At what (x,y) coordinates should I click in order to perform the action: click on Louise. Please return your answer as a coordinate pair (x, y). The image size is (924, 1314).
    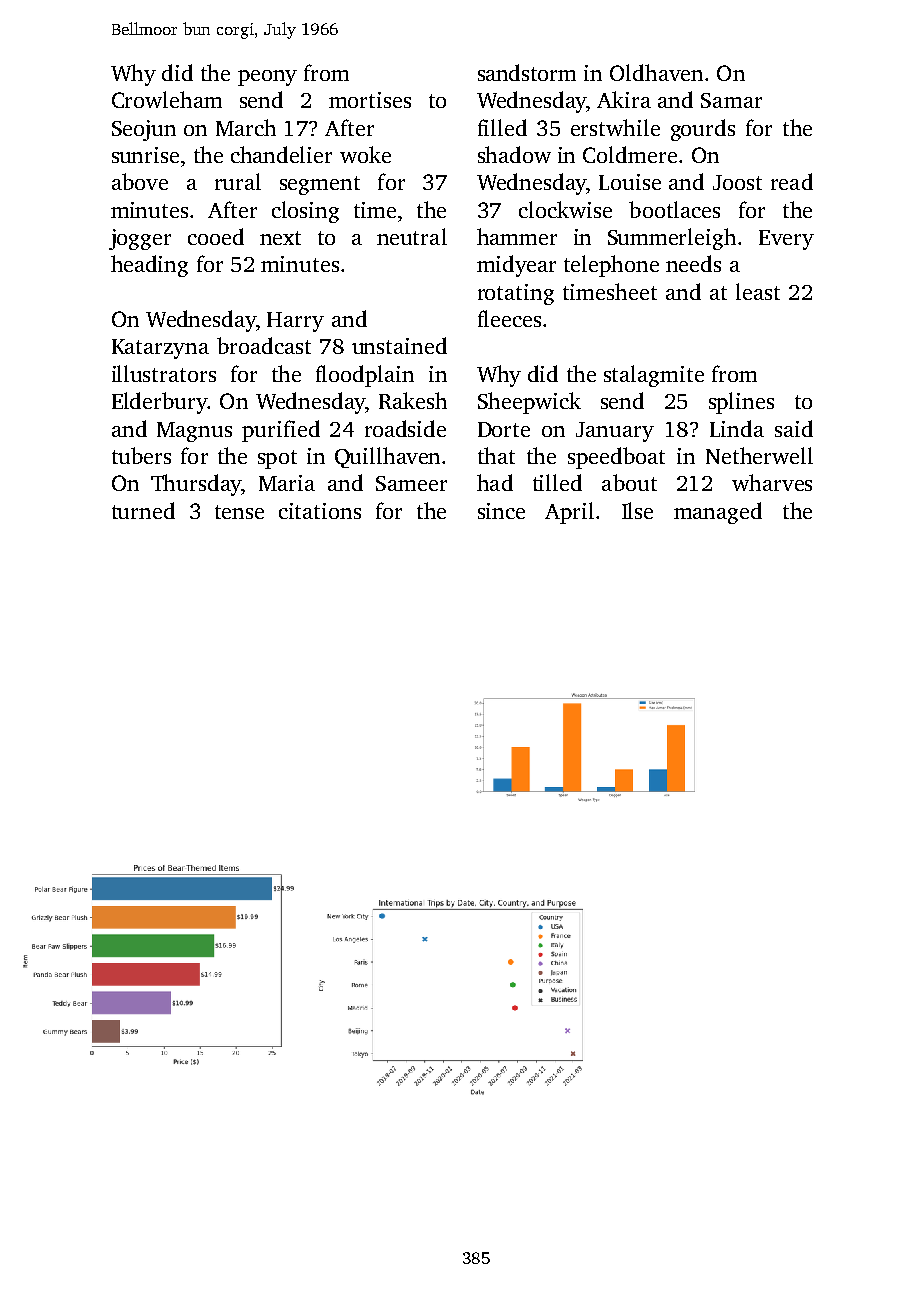
    Looking at the image, I should click on (630, 182).
